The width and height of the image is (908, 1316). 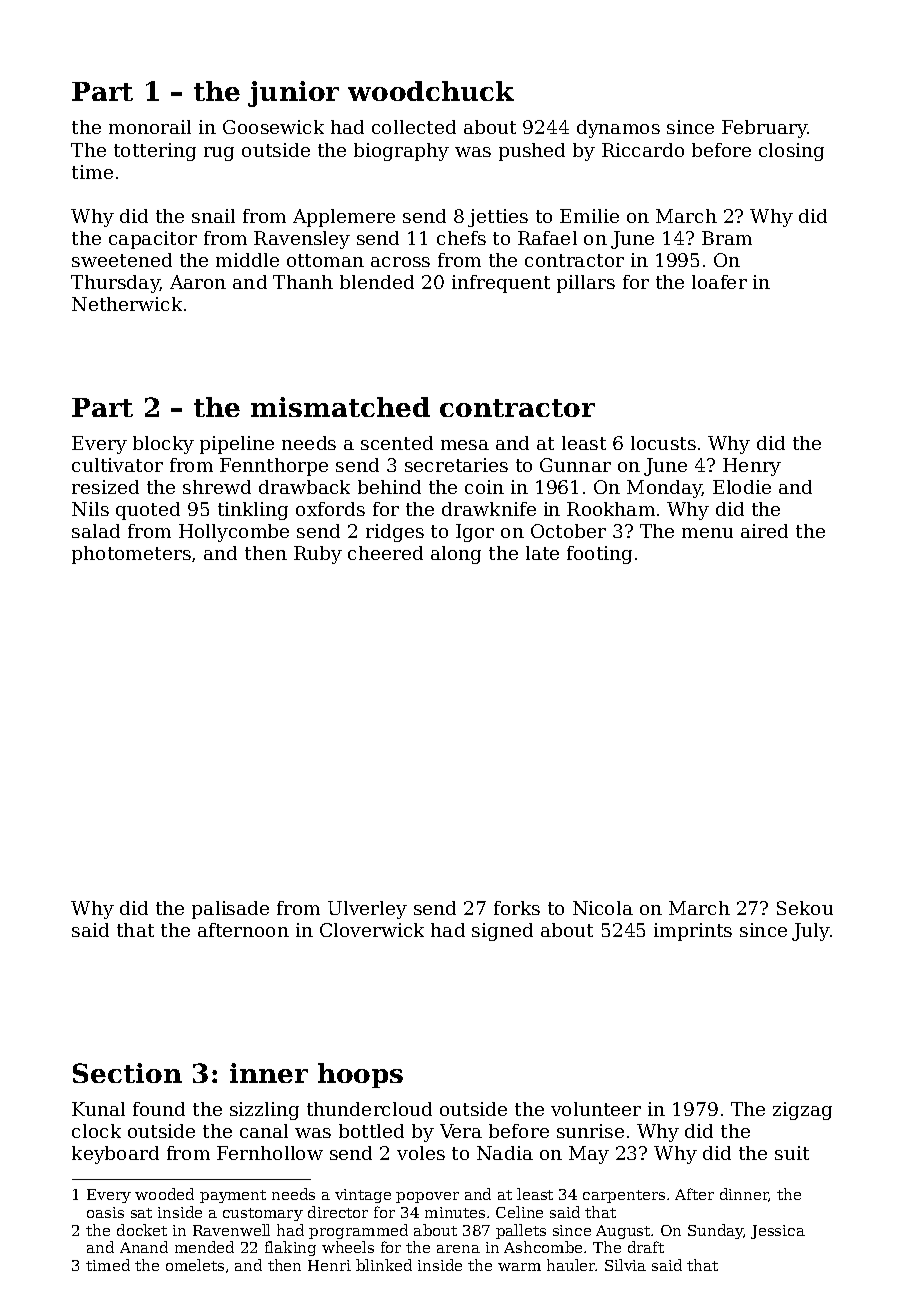 I want to click on blended, so click(x=377, y=282).
